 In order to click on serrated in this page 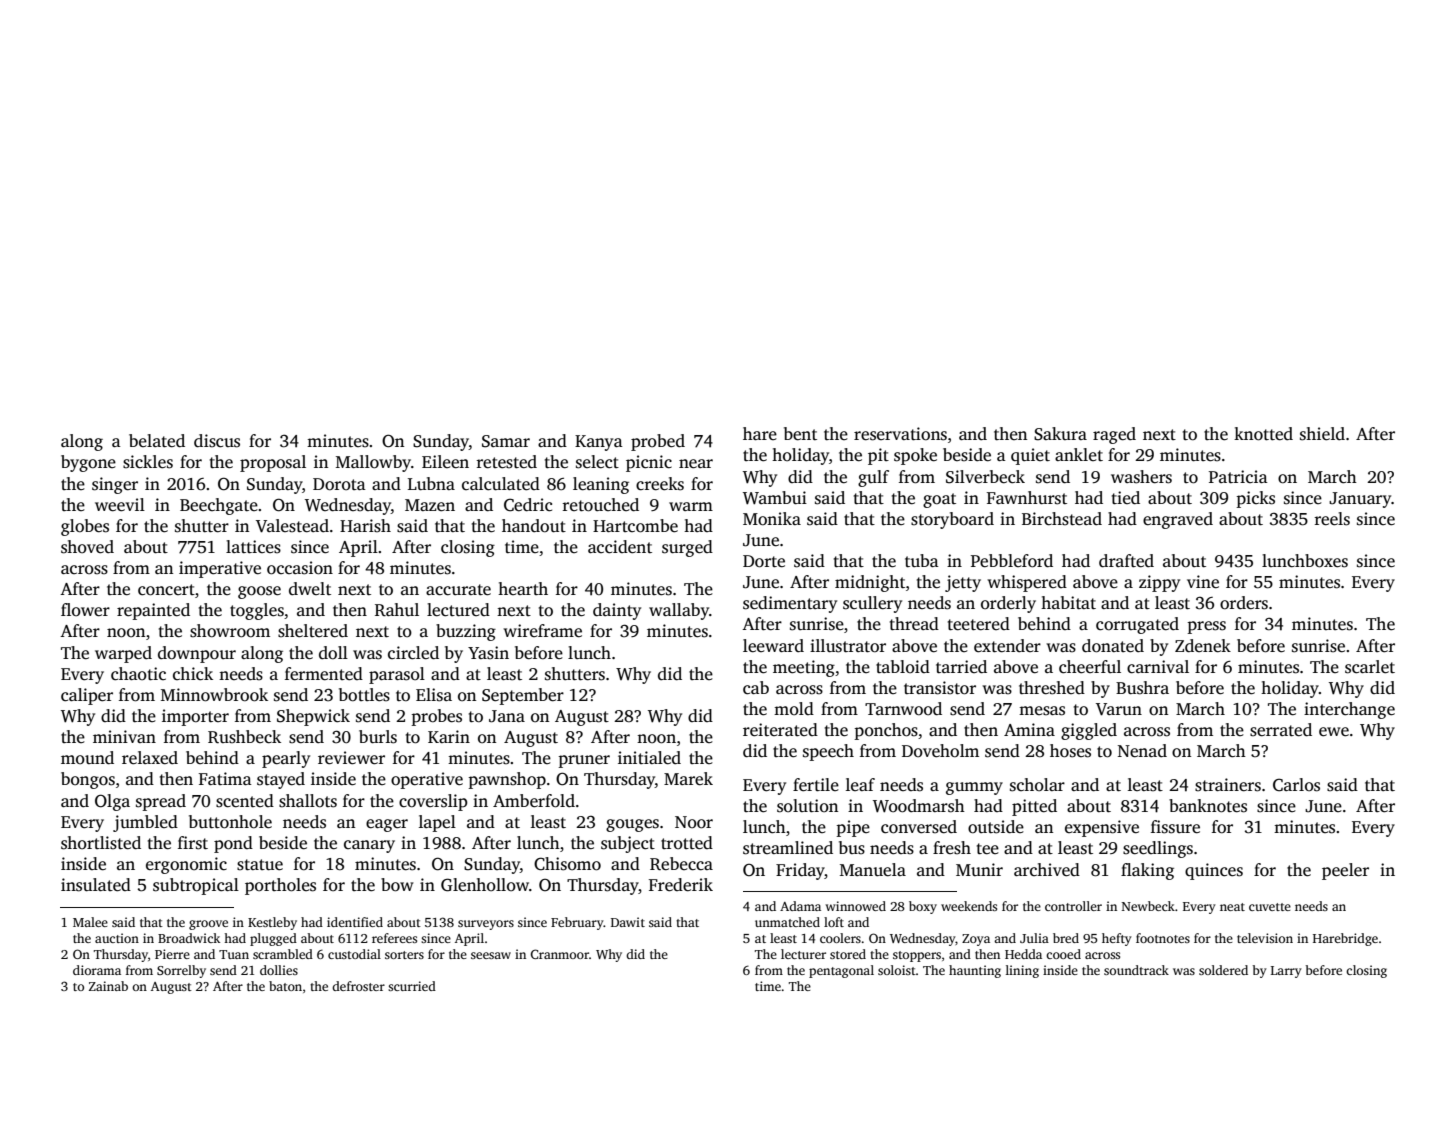, I will do `click(1281, 730)`.
